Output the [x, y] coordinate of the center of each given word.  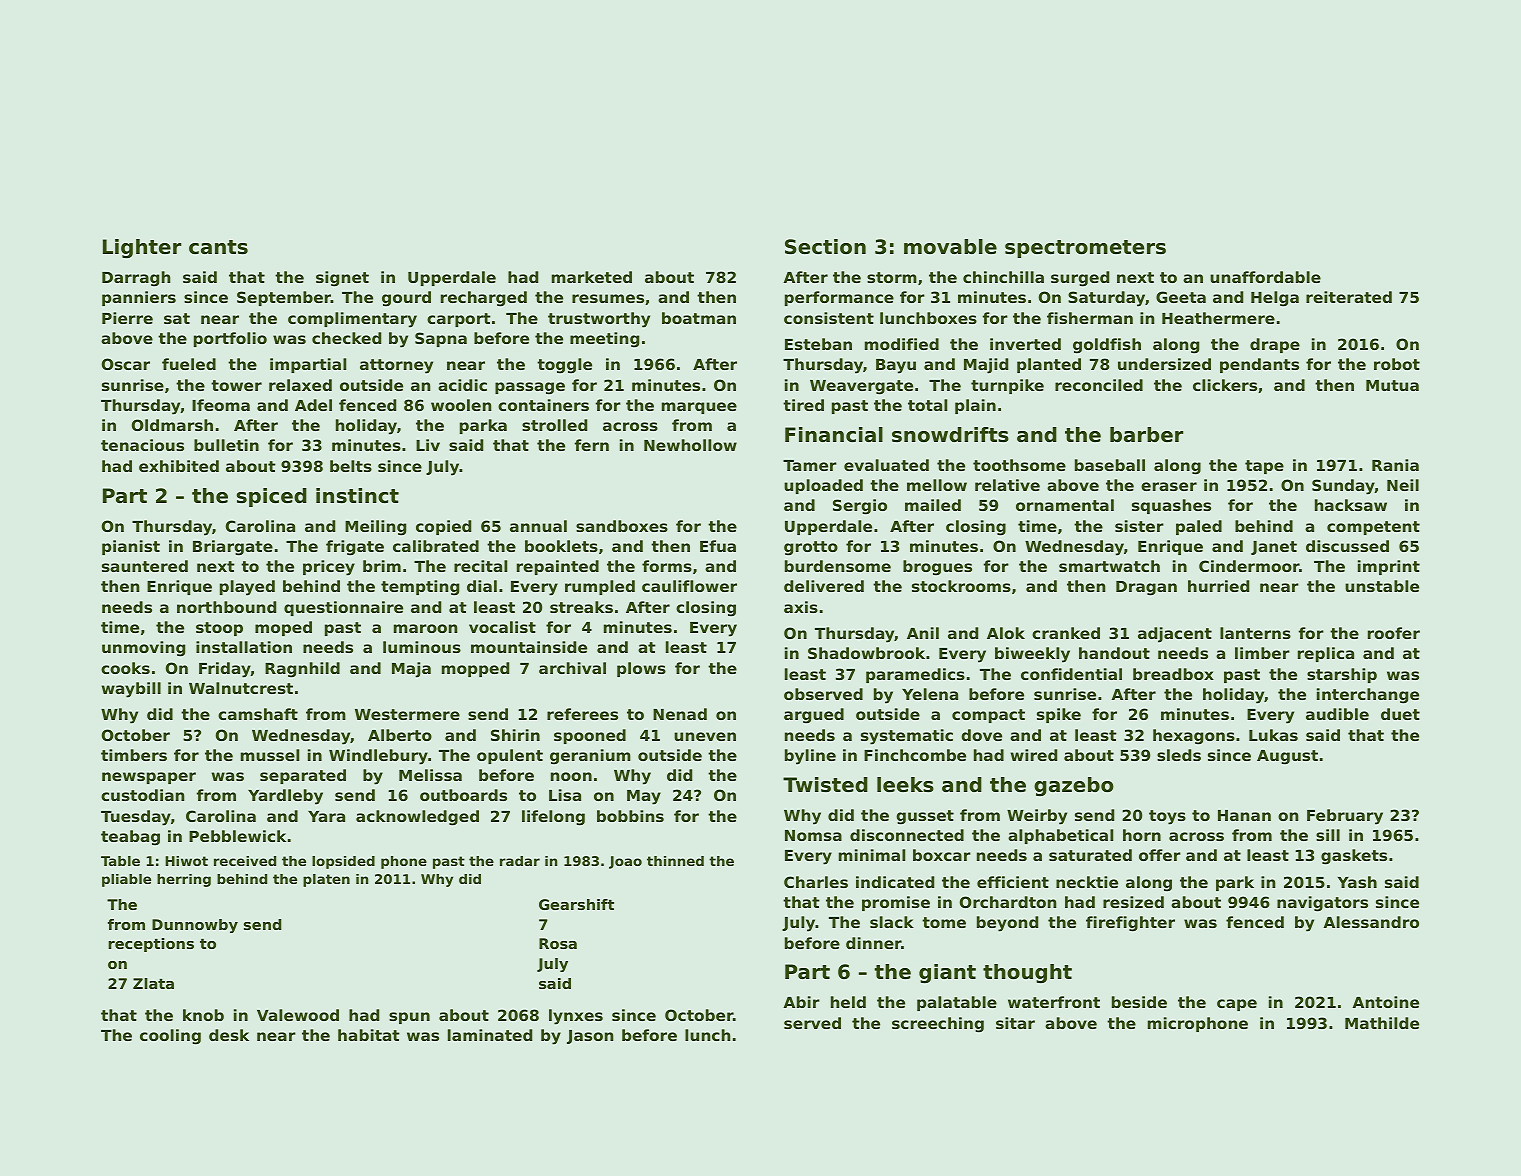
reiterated [1349, 297]
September [284, 298]
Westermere [407, 714]
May [644, 797]
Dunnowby [195, 926]
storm [892, 277]
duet [1400, 714]
